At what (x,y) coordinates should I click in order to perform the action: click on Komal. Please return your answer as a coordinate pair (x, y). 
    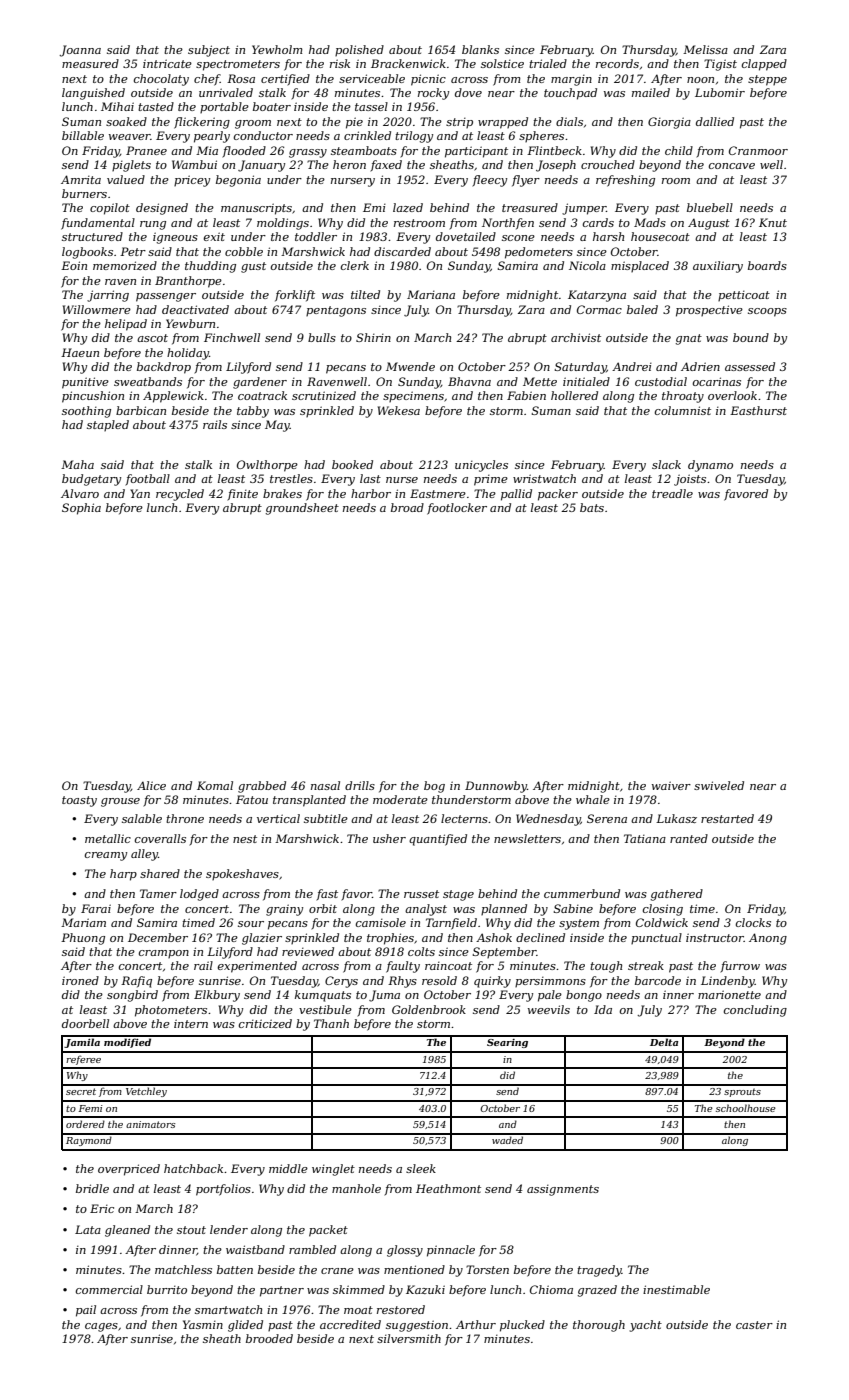
    Looking at the image, I should click on (215, 785).
